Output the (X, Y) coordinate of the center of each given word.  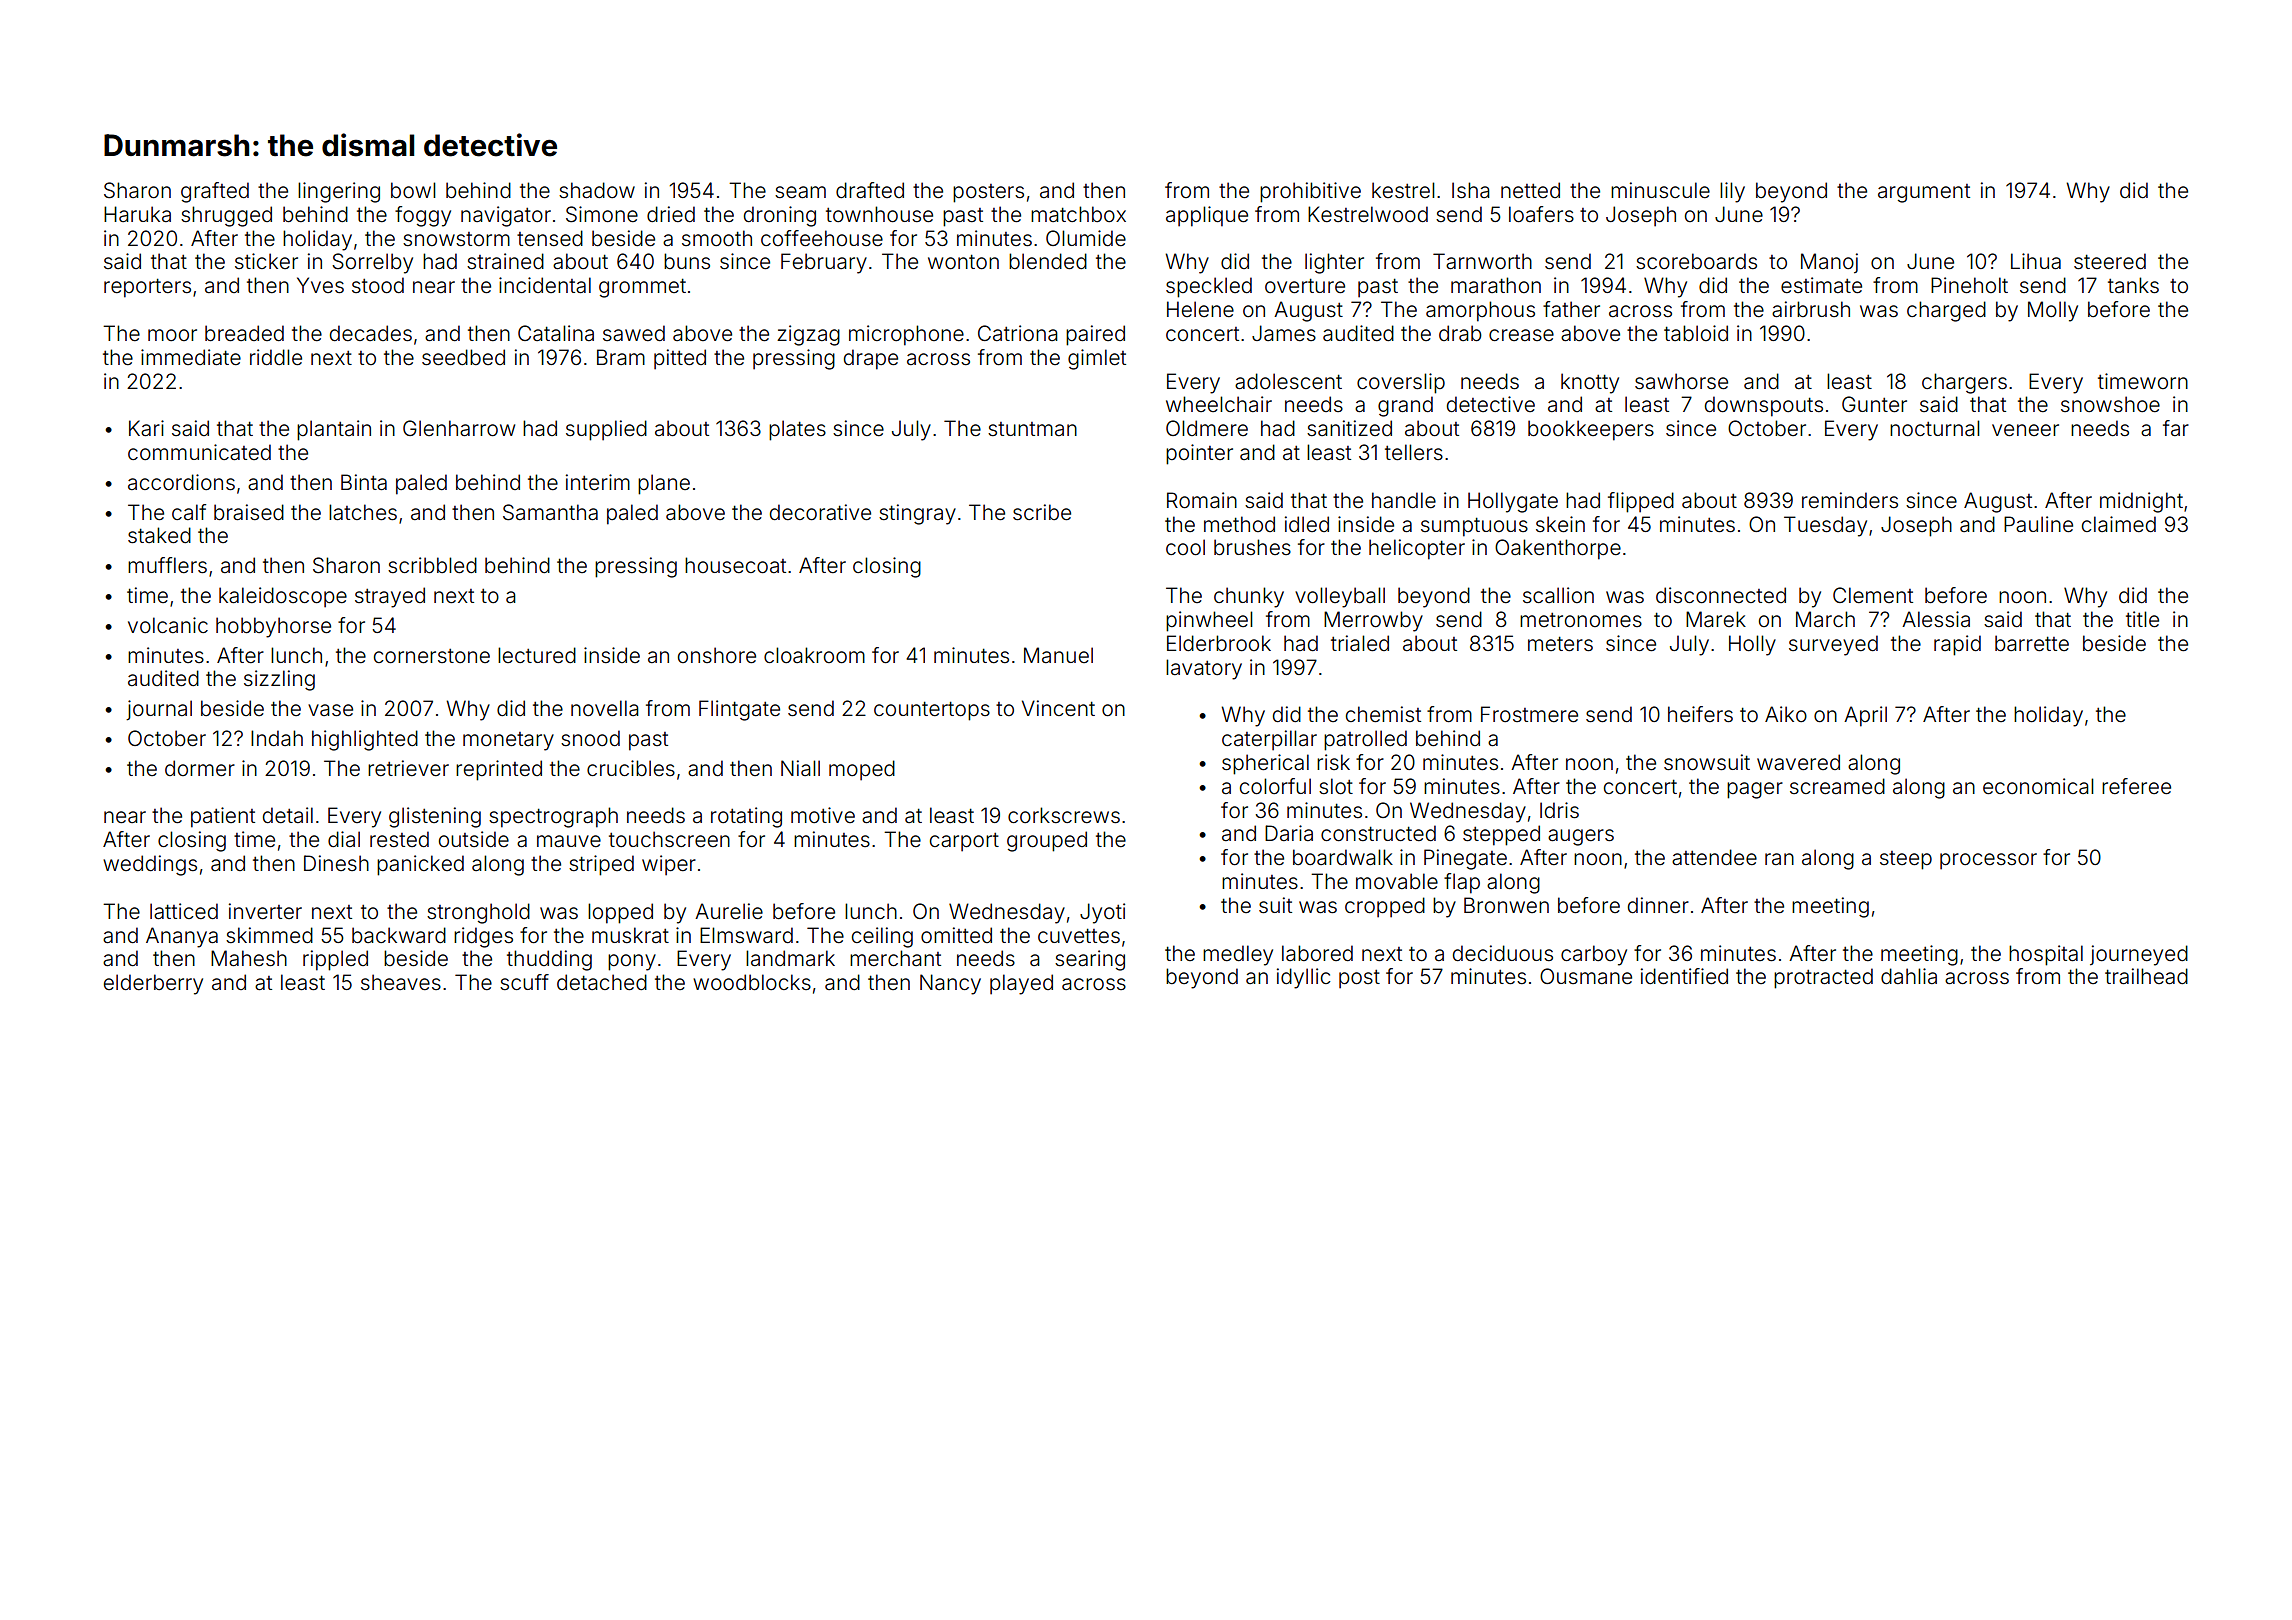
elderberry (153, 984)
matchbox (1078, 214)
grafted (215, 192)
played (1021, 984)
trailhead (2146, 976)
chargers (1964, 383)
